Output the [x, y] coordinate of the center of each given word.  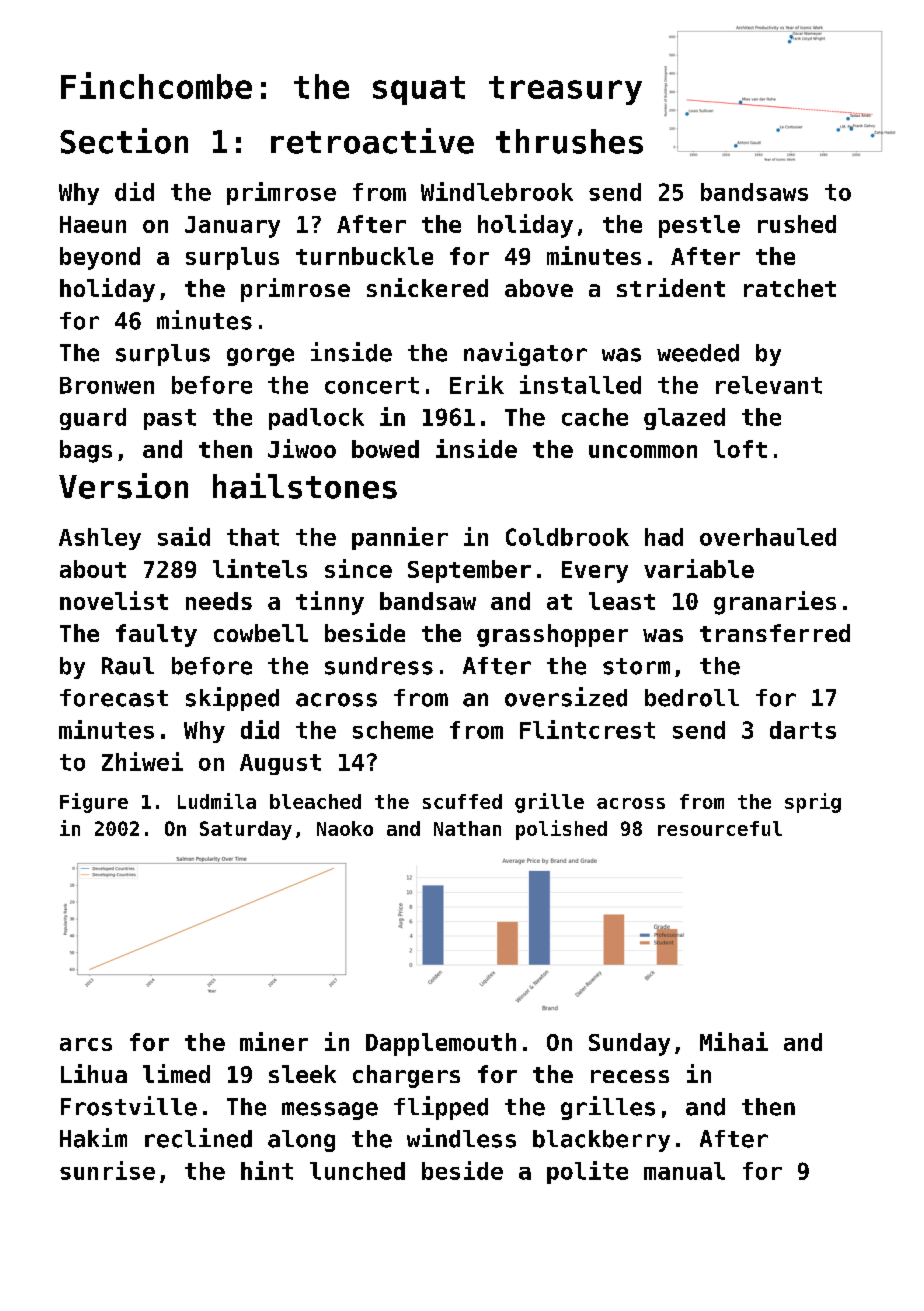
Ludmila [217, 801]
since [358, 568]
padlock [316, 419]
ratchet [790, 288]
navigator [525, 354]
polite [587, 1172]
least [622, 601]
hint [267, 1170]
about [93, 569]
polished [561, 830]
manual [684, 1171]
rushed [797, 224]
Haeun [93, 224]
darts [803, 730]
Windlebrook [497, 191]
